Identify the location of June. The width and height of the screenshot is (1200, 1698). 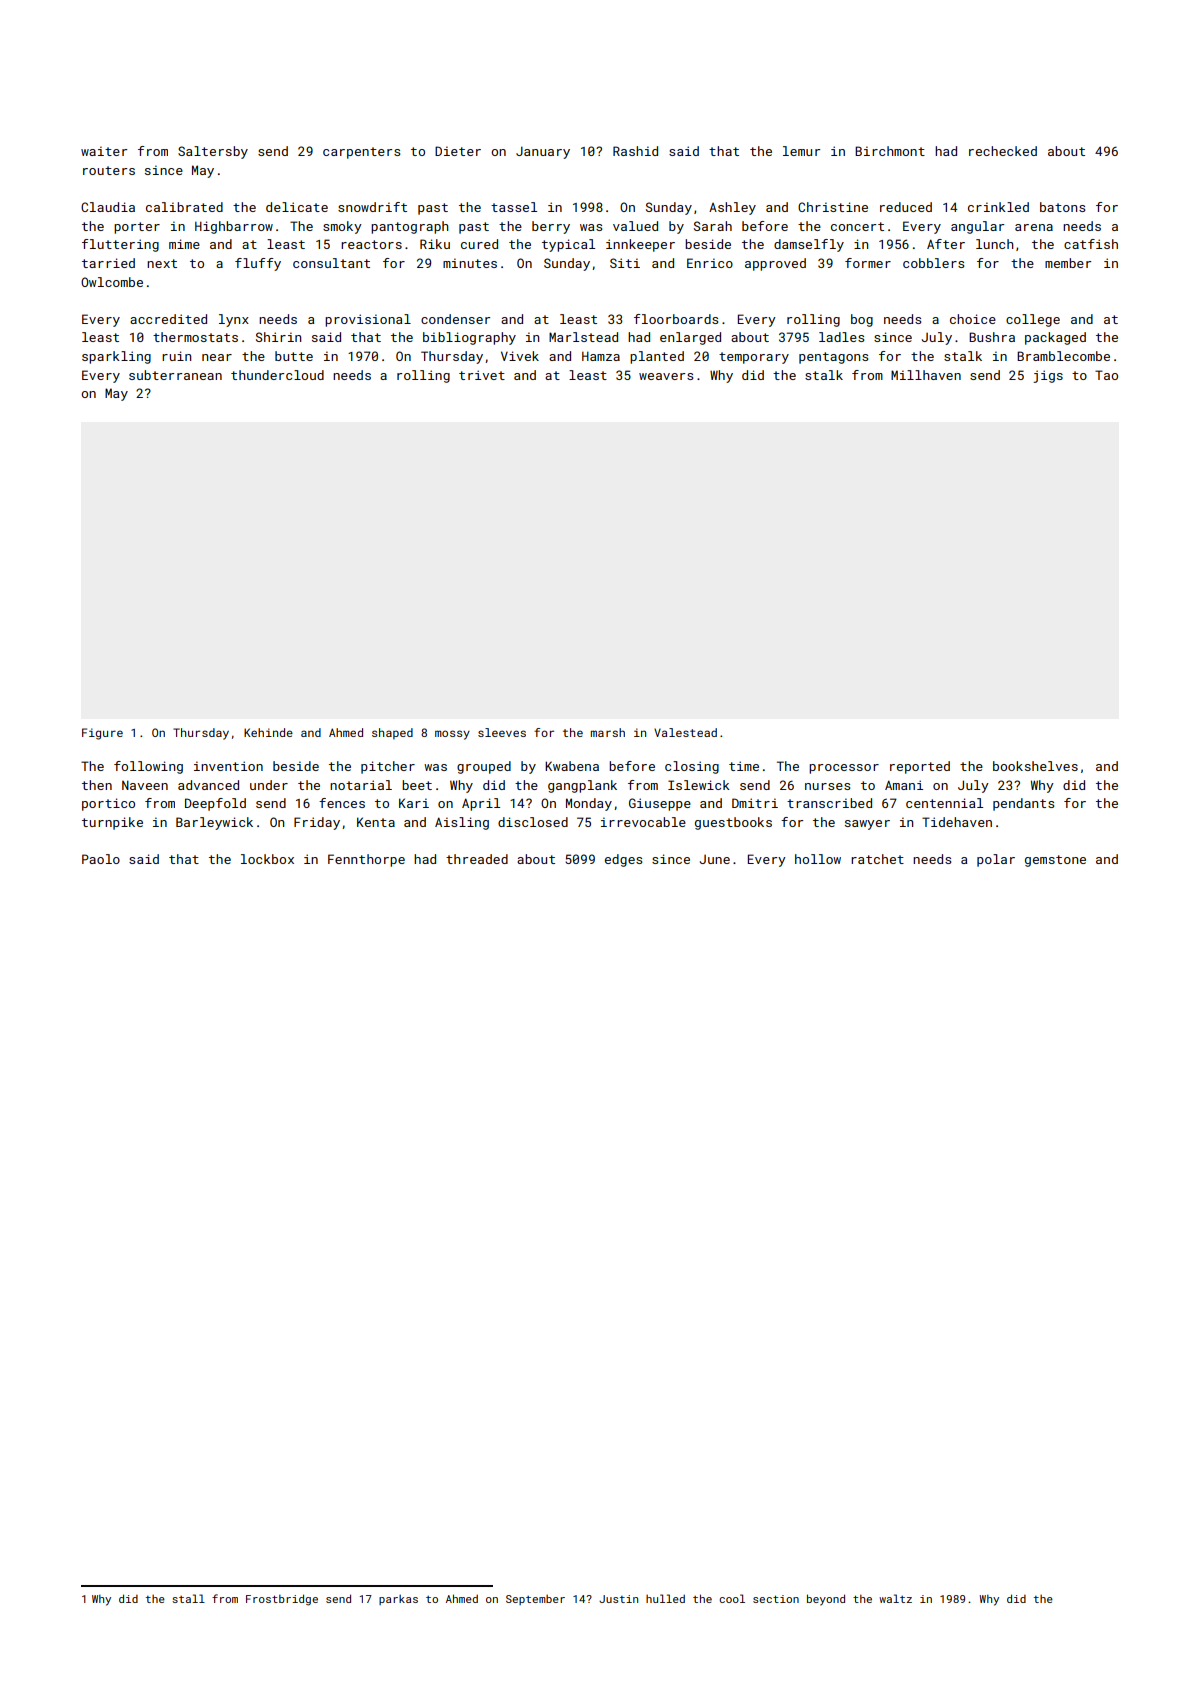
(714, 859).
